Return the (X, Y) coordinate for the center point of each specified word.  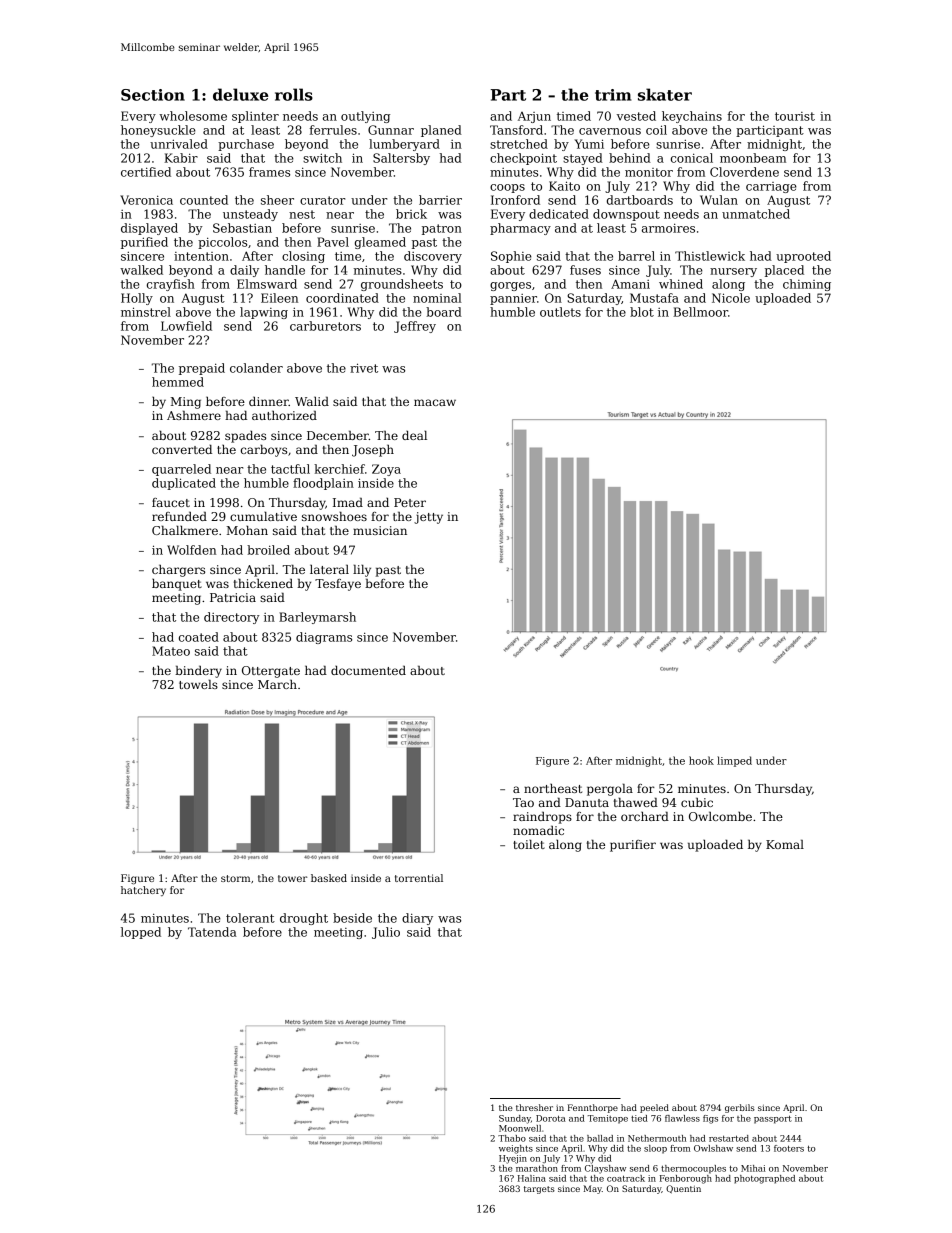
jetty (428, 518)
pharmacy (520, 229)
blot (642, 312)
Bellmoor (700, 312)
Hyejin (513, 1159)
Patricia (233, 597)
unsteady (250, 215)
